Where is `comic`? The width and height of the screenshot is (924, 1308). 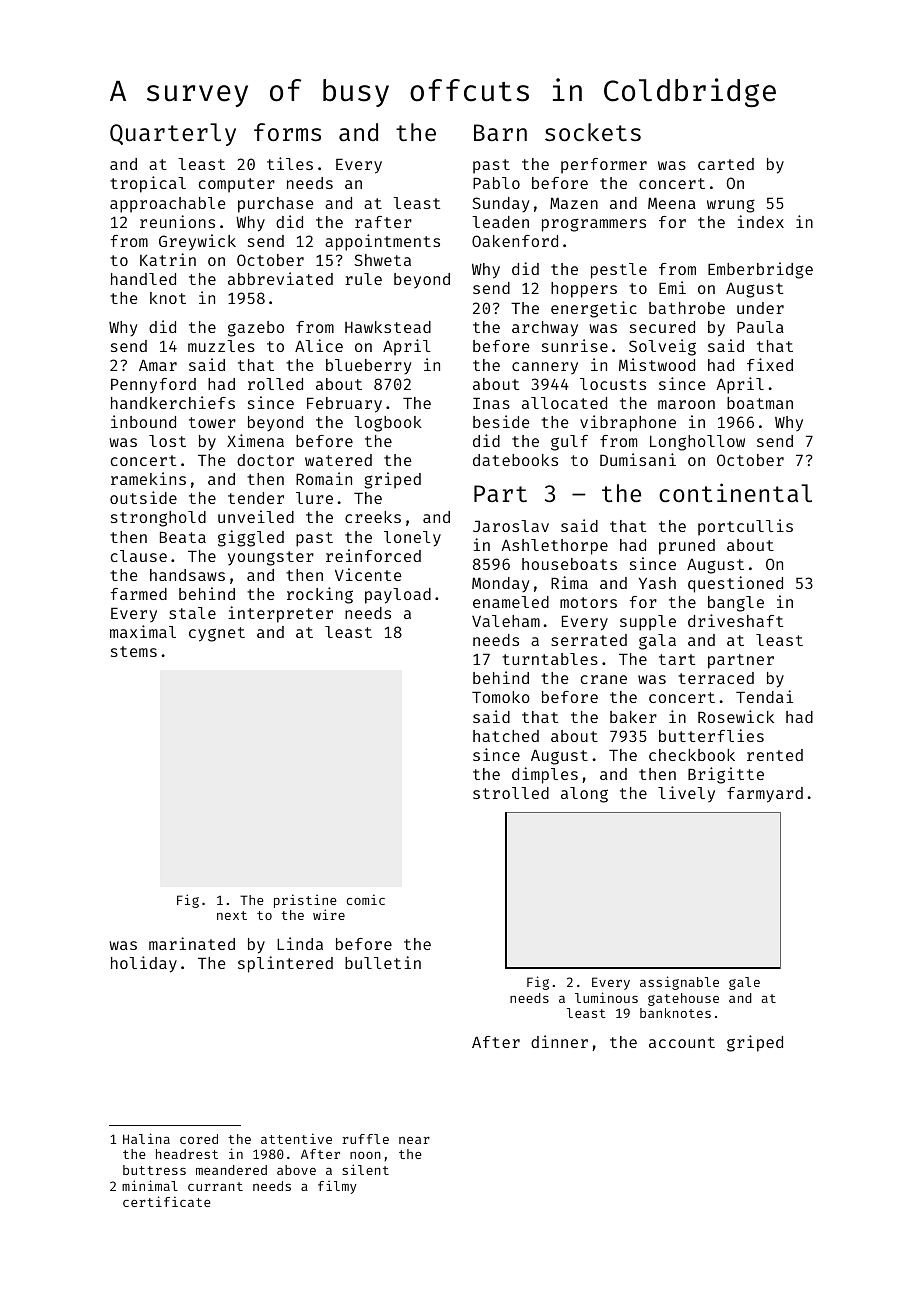 comic is located at coordinates (366, 899).
